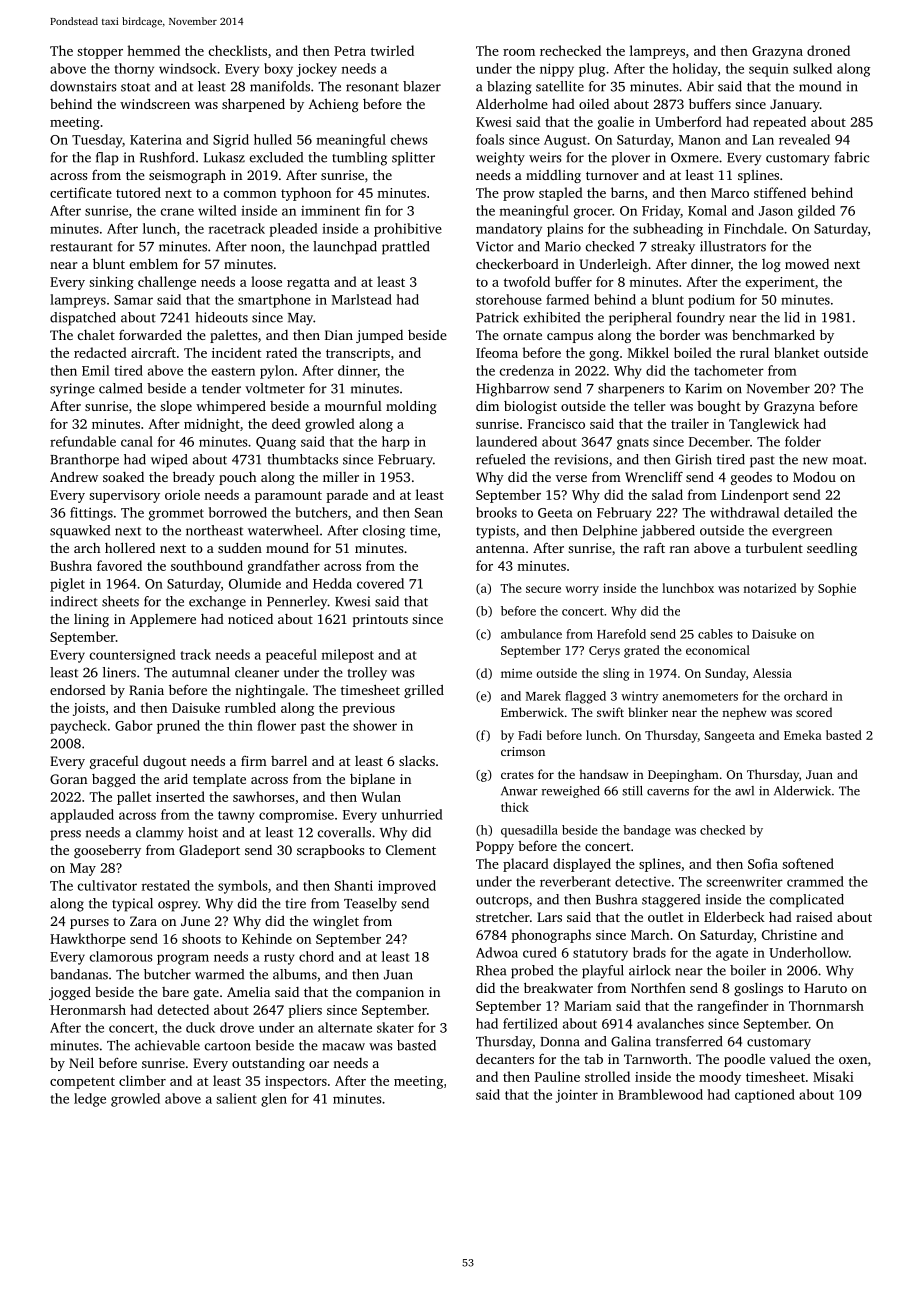  I want to click on ledge, so click(90, 1100).
